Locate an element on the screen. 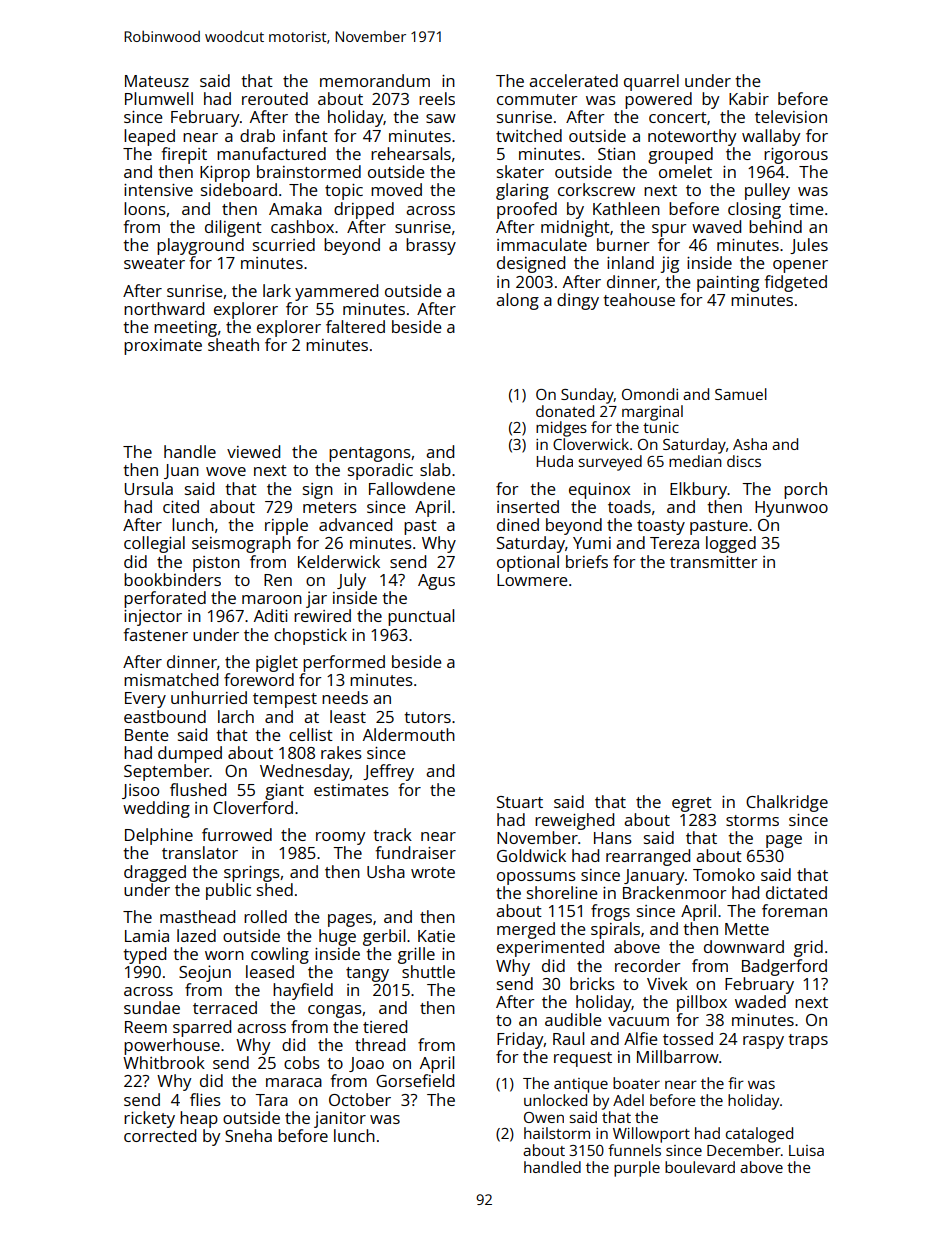 The image size is (952, 1233). Ren is located at coordinates (278, 580).
